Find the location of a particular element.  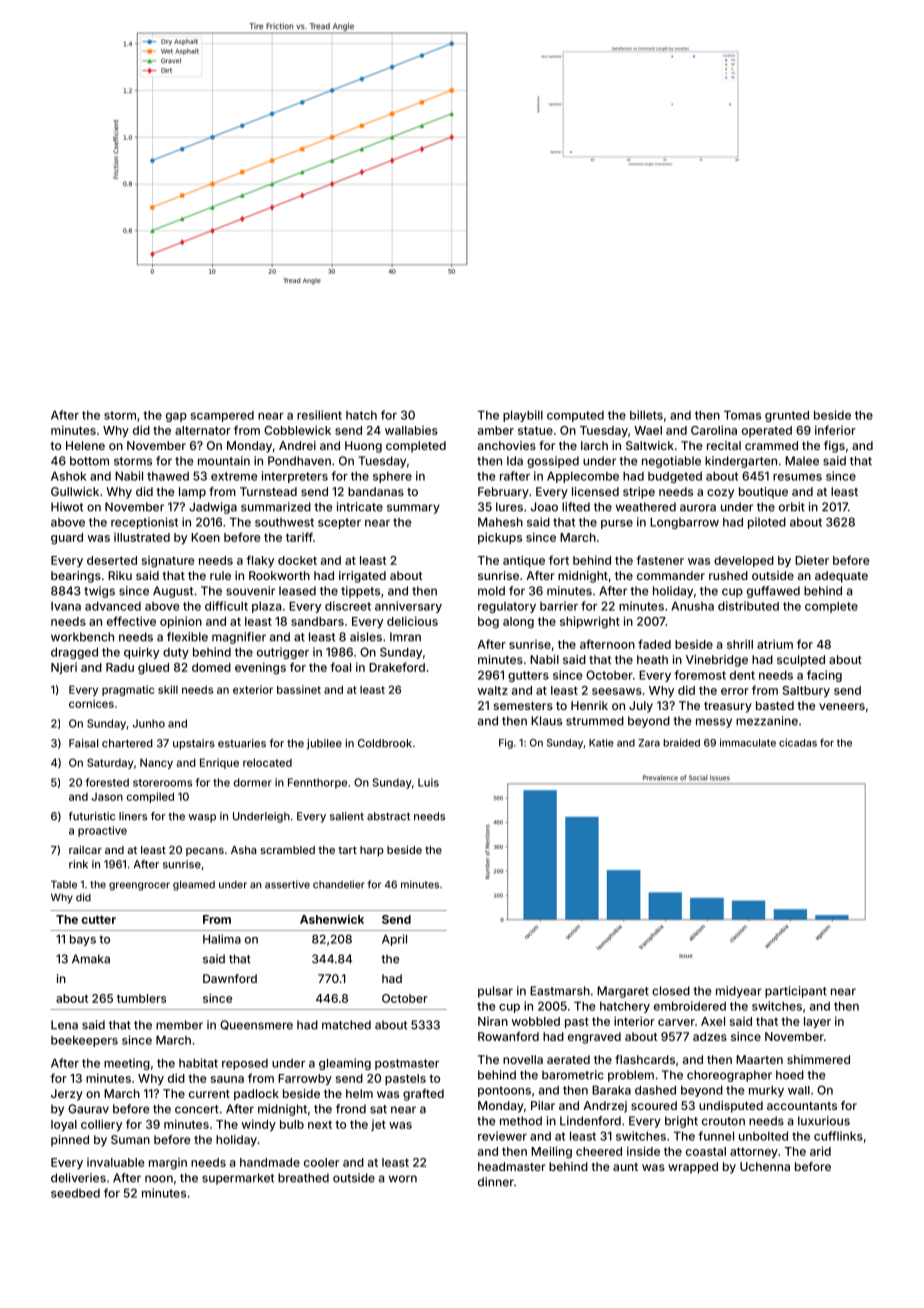

grafted is located at coordinates (423, 1095).
